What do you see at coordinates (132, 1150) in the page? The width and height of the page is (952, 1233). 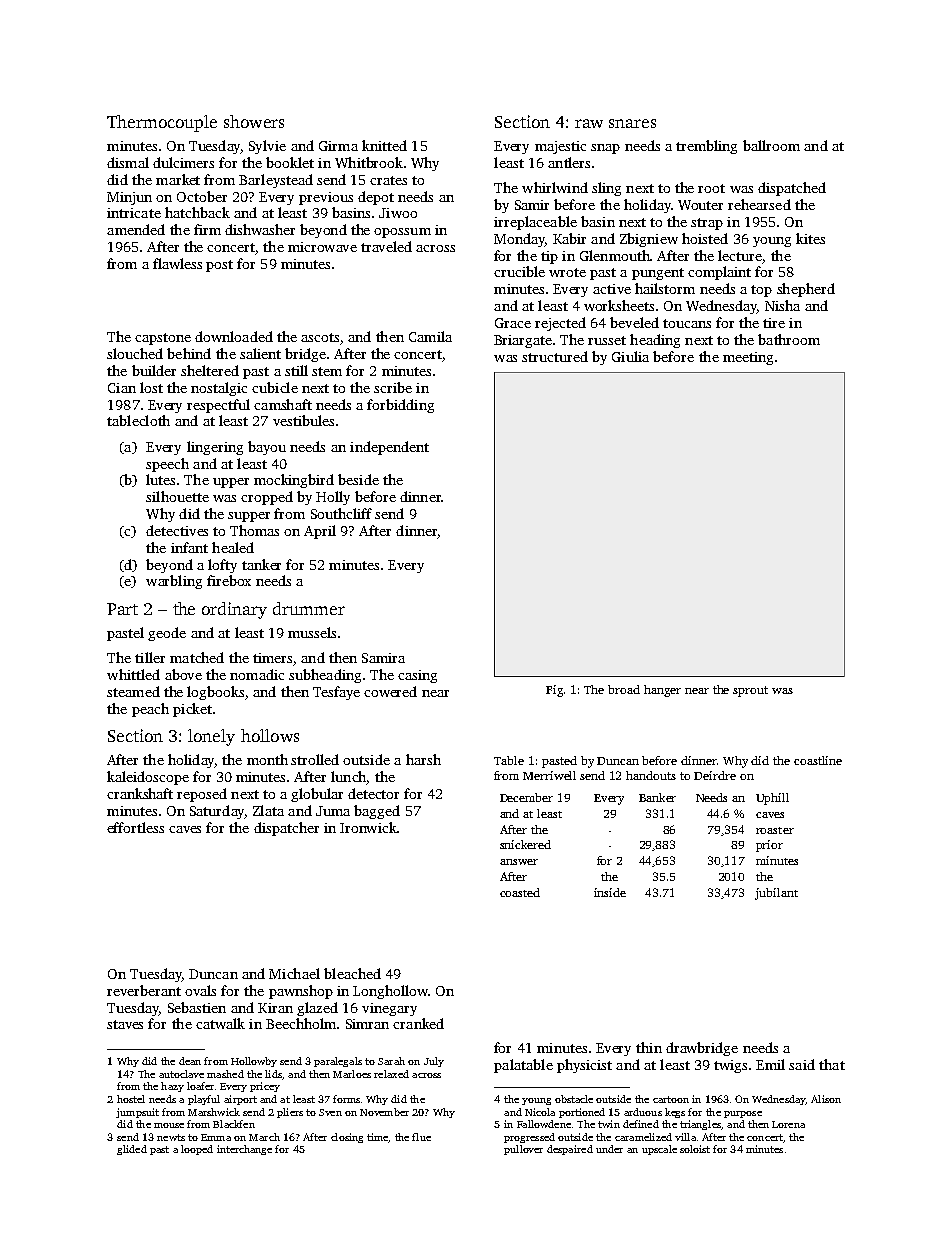 I see `glided` at bounding box center [132, 1150].
